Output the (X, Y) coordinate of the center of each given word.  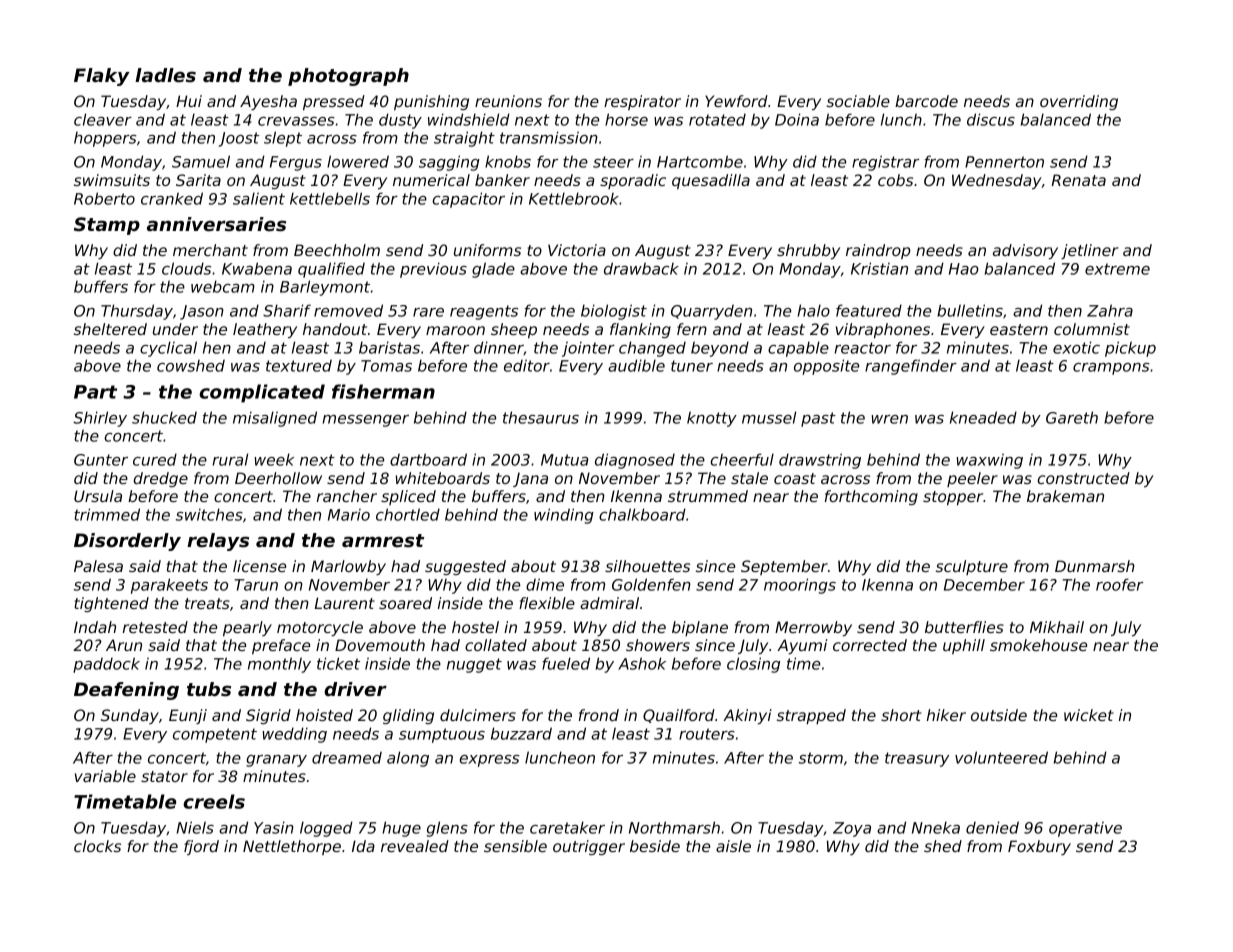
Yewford (736, 101)
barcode (926, 101)
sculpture (972, 567)
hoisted (324, 715)
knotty (712, 419)
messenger (365, 421)
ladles (165, 75)
